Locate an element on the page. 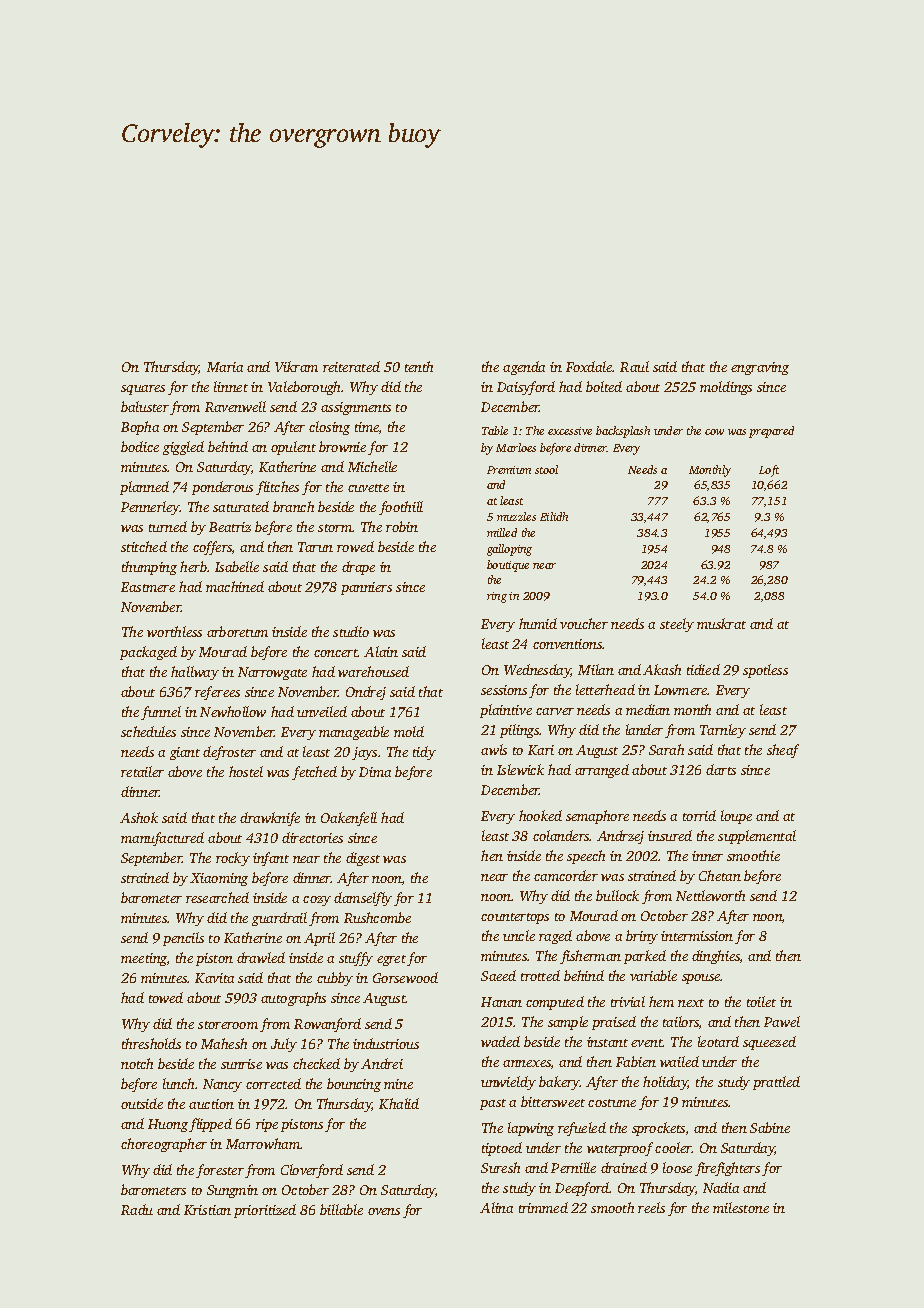 This document has width=924, height=1308. outside is located at coordinates (142, 1103).
